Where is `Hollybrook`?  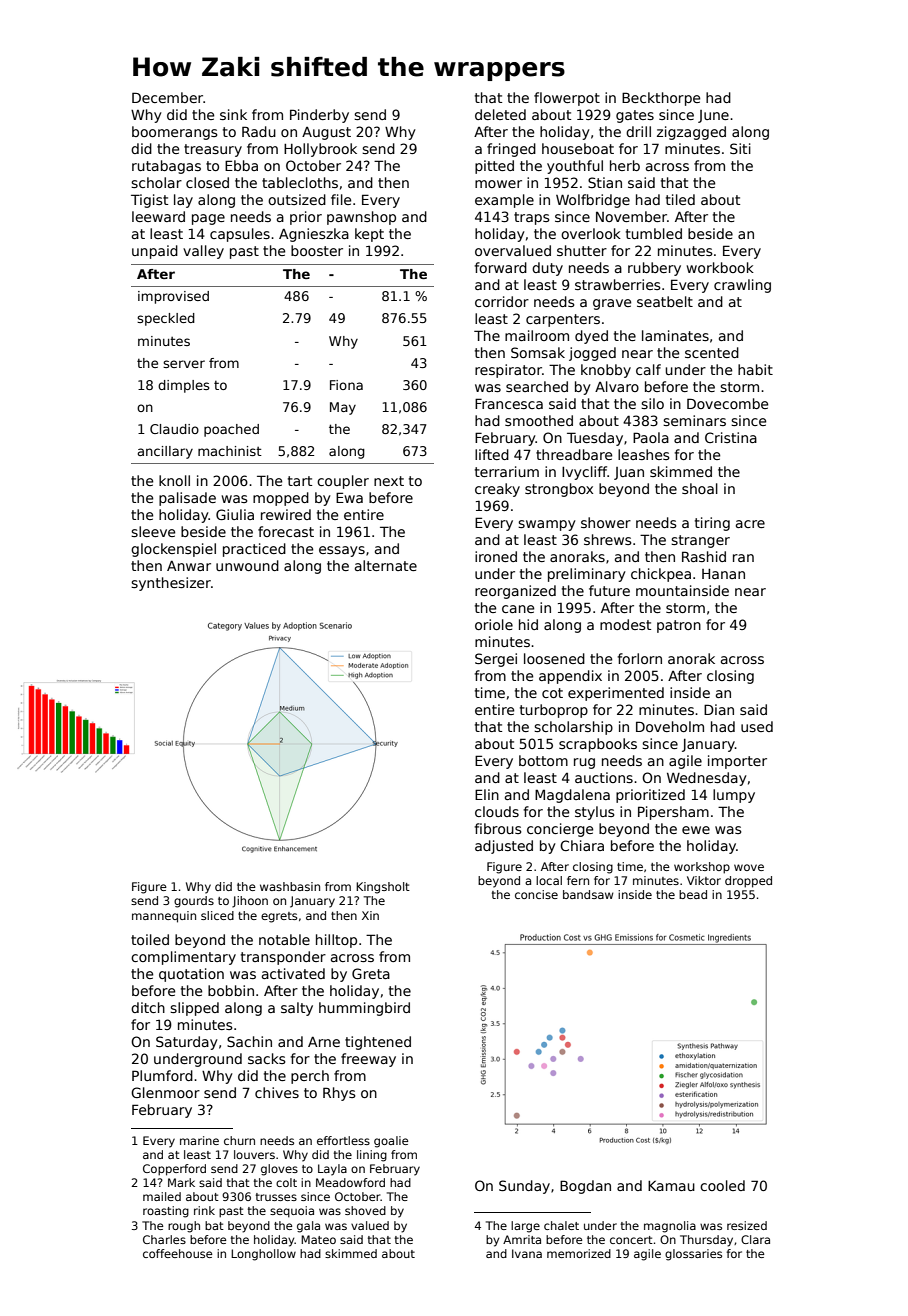
Hollybrook is located at coordinates (320, 150).
